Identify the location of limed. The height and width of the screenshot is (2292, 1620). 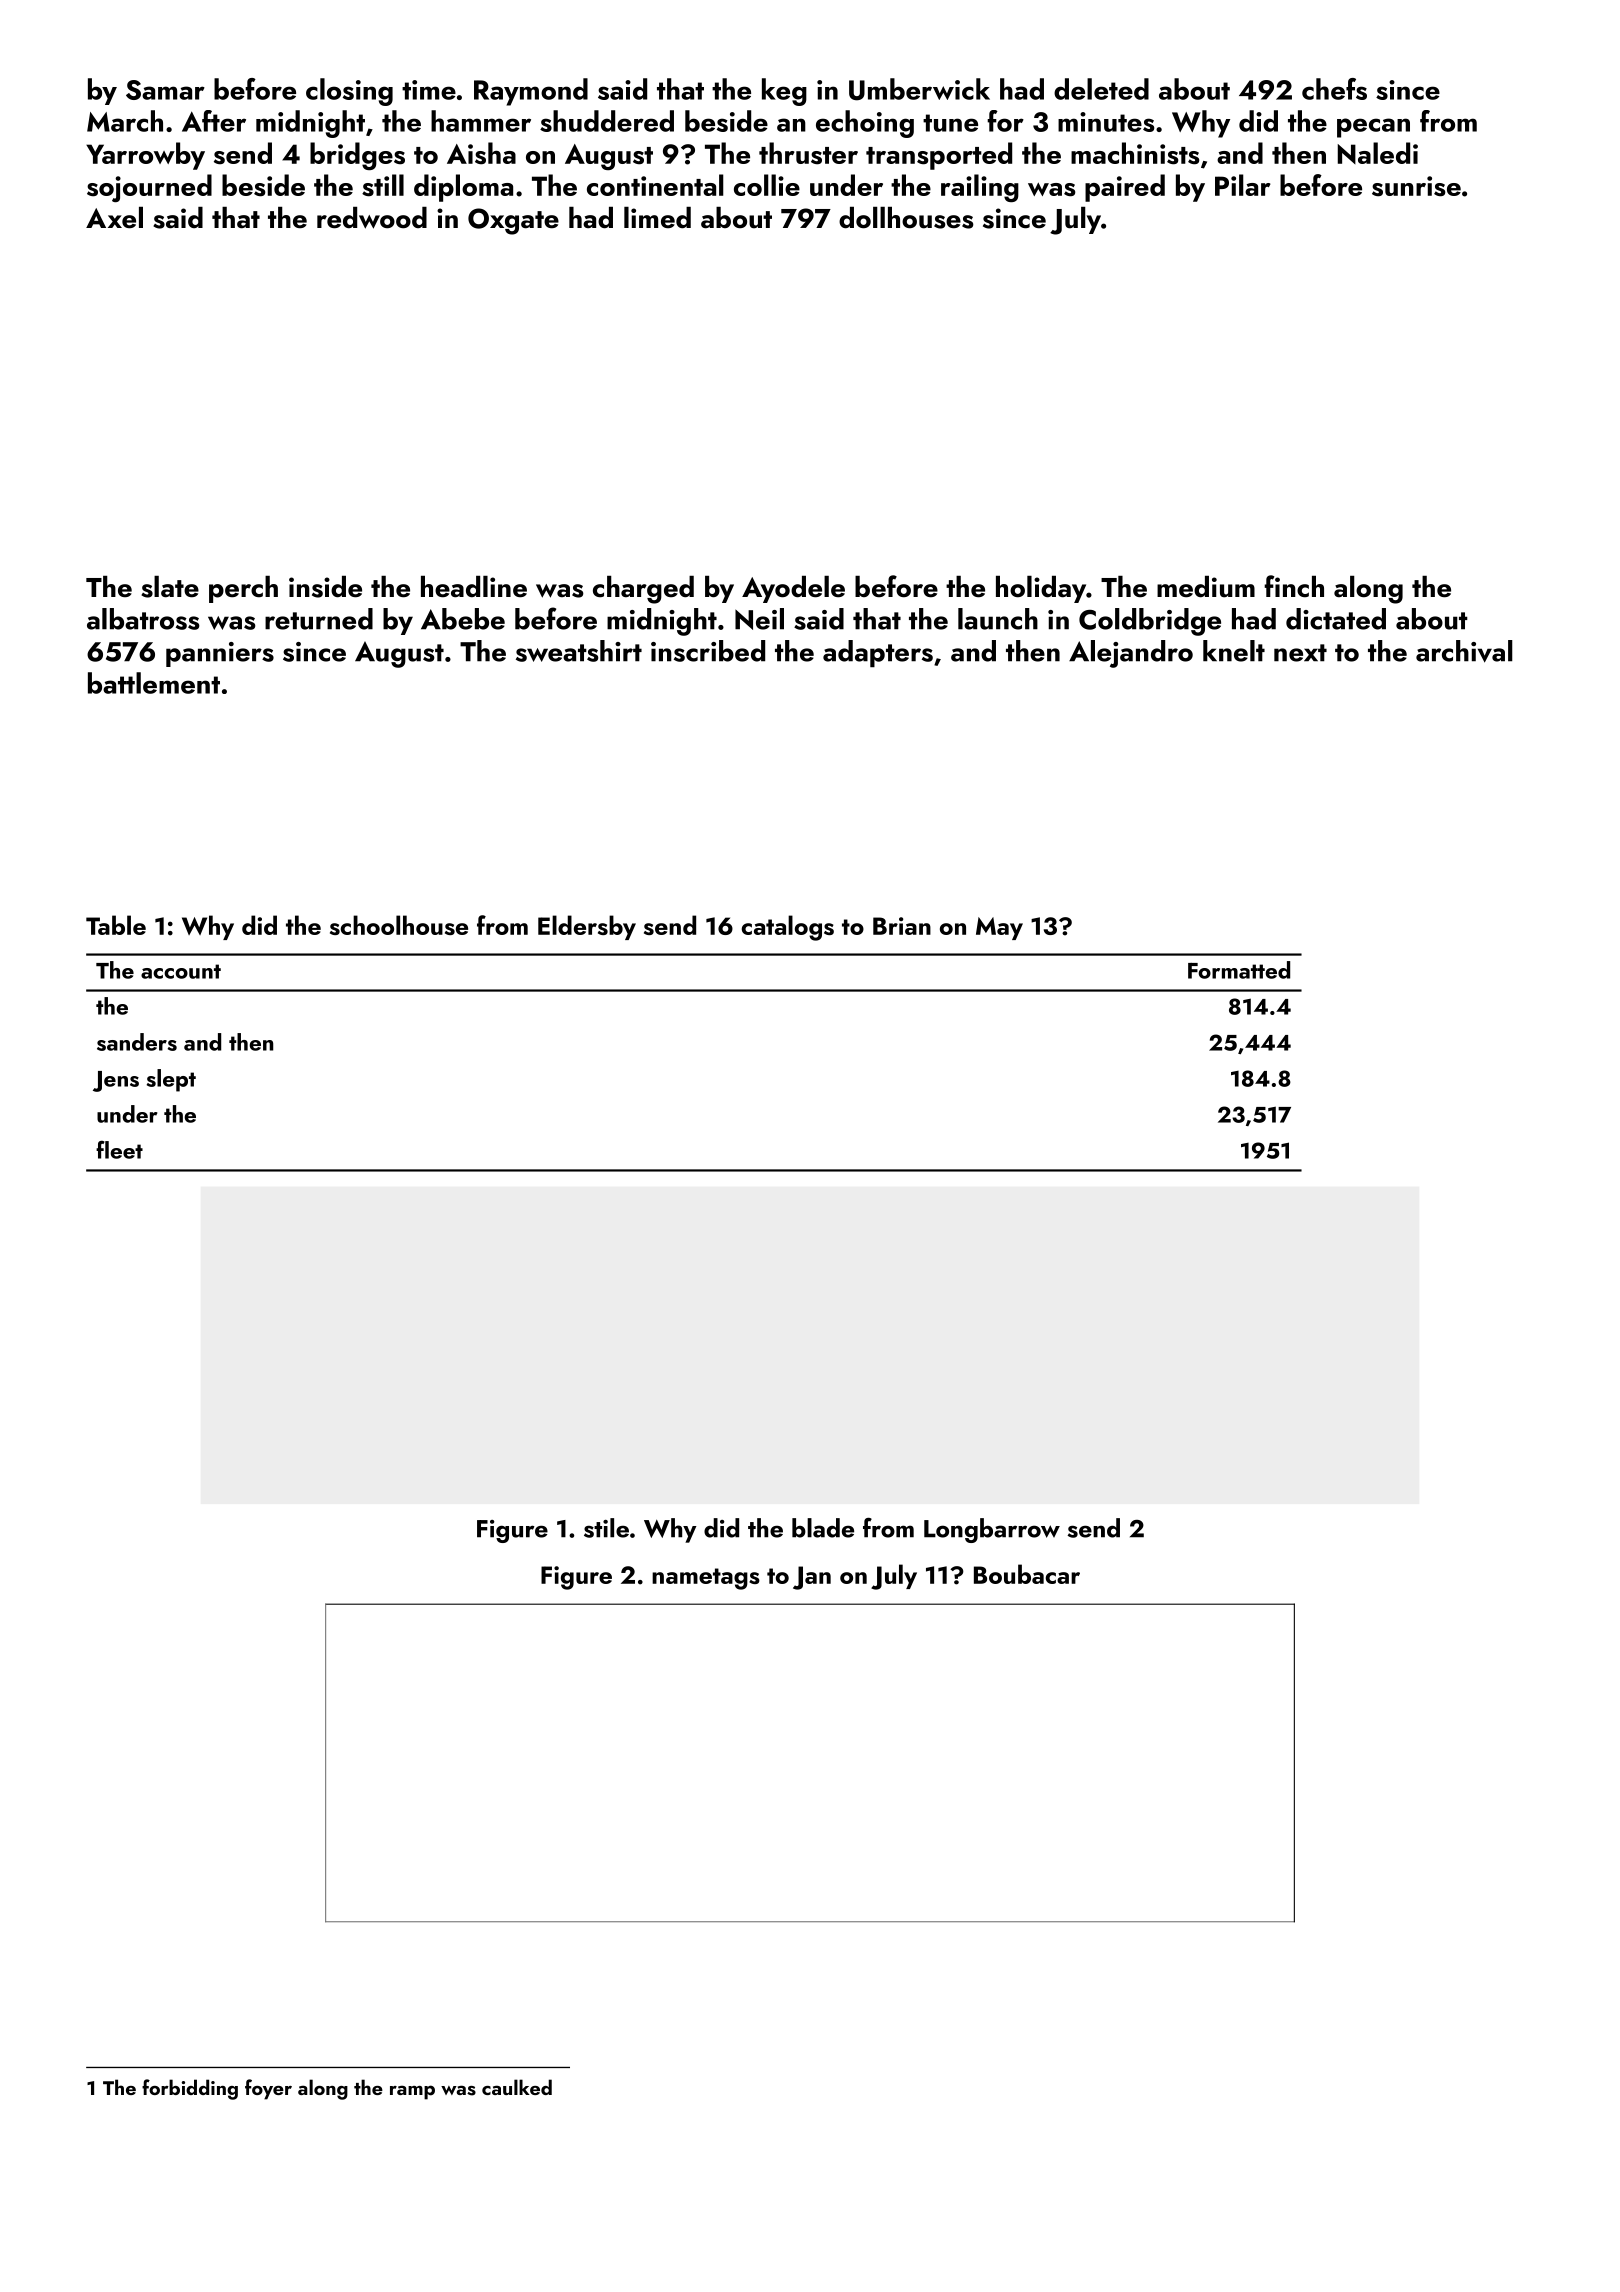
(657, 218).
